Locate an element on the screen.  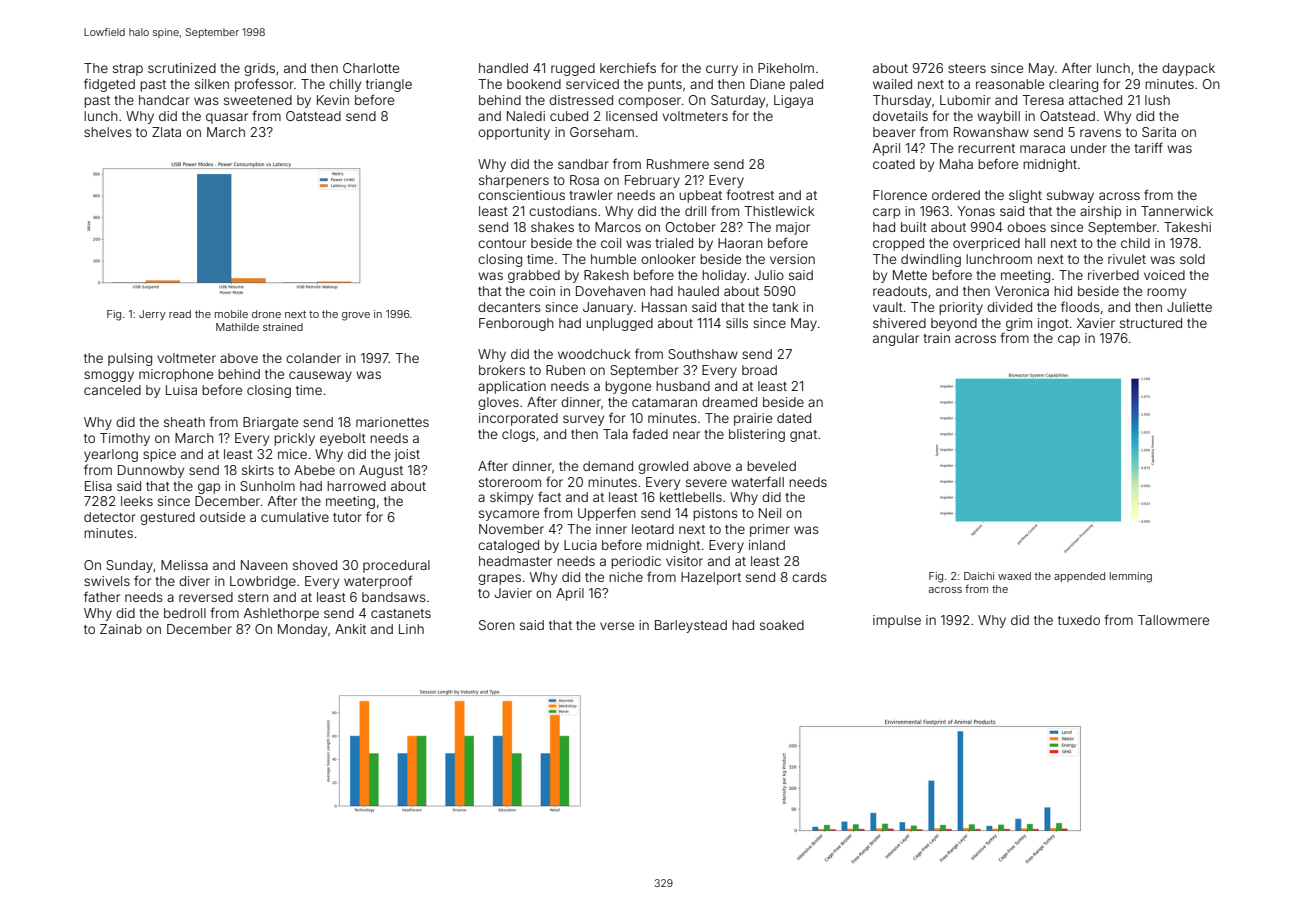
dated is located at coordinates (794, 418).
